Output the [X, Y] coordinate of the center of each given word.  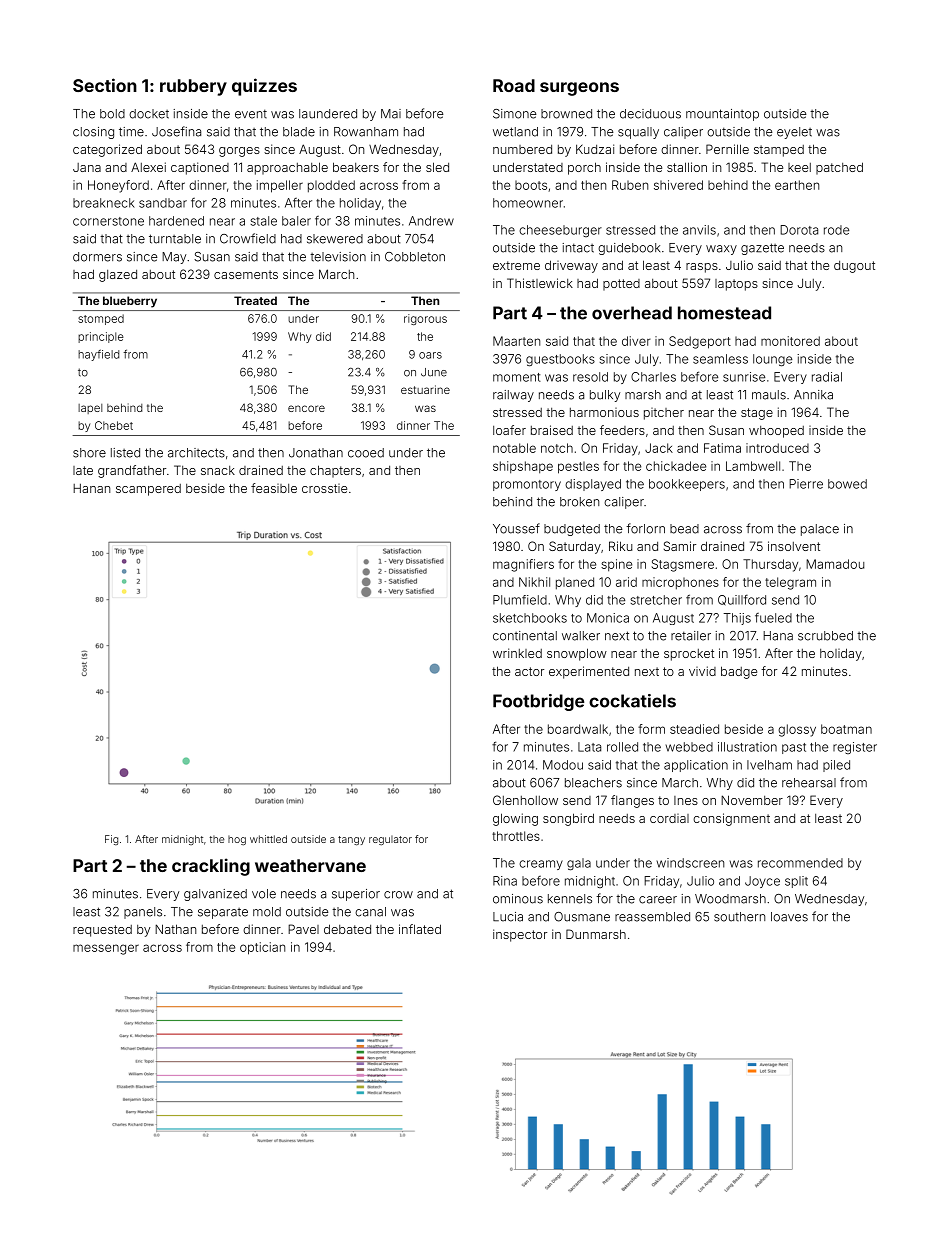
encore [306, 408]
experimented [589, 672]
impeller [280, 186]
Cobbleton [415, 257]
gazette [762, 249]
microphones [680, 583]
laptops [736, 285]
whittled [268, 839]
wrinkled [517, 653]
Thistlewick [540, 283]
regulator [390, 840]
